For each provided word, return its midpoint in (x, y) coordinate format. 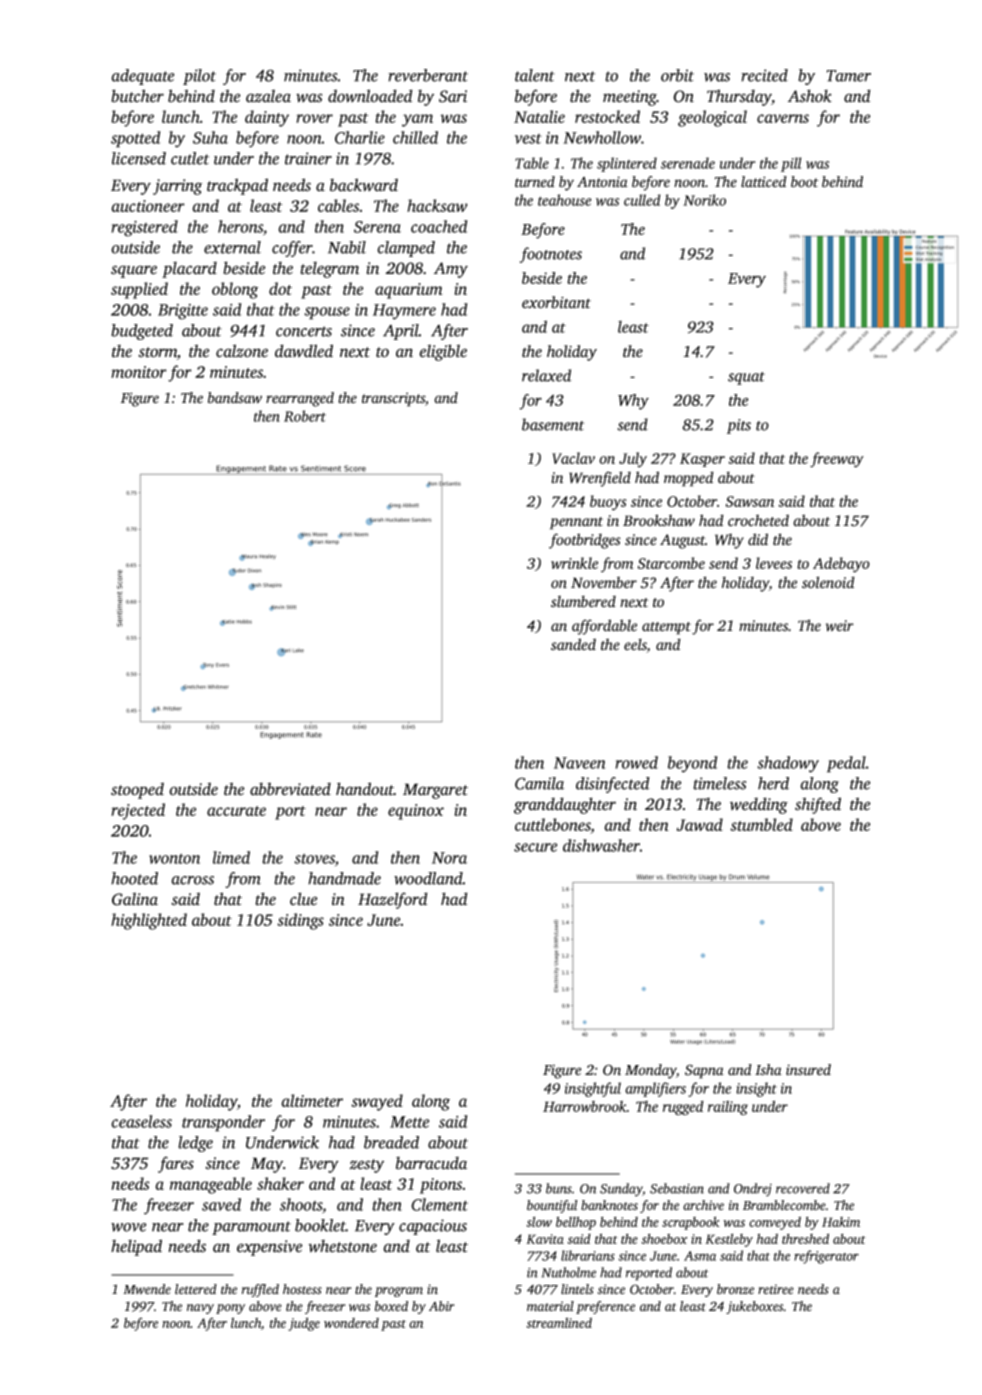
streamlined (559, 1322)
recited (764, 75)
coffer (292, 249)
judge (304, 1324)
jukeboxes (754, 1307)
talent (535, 75)
